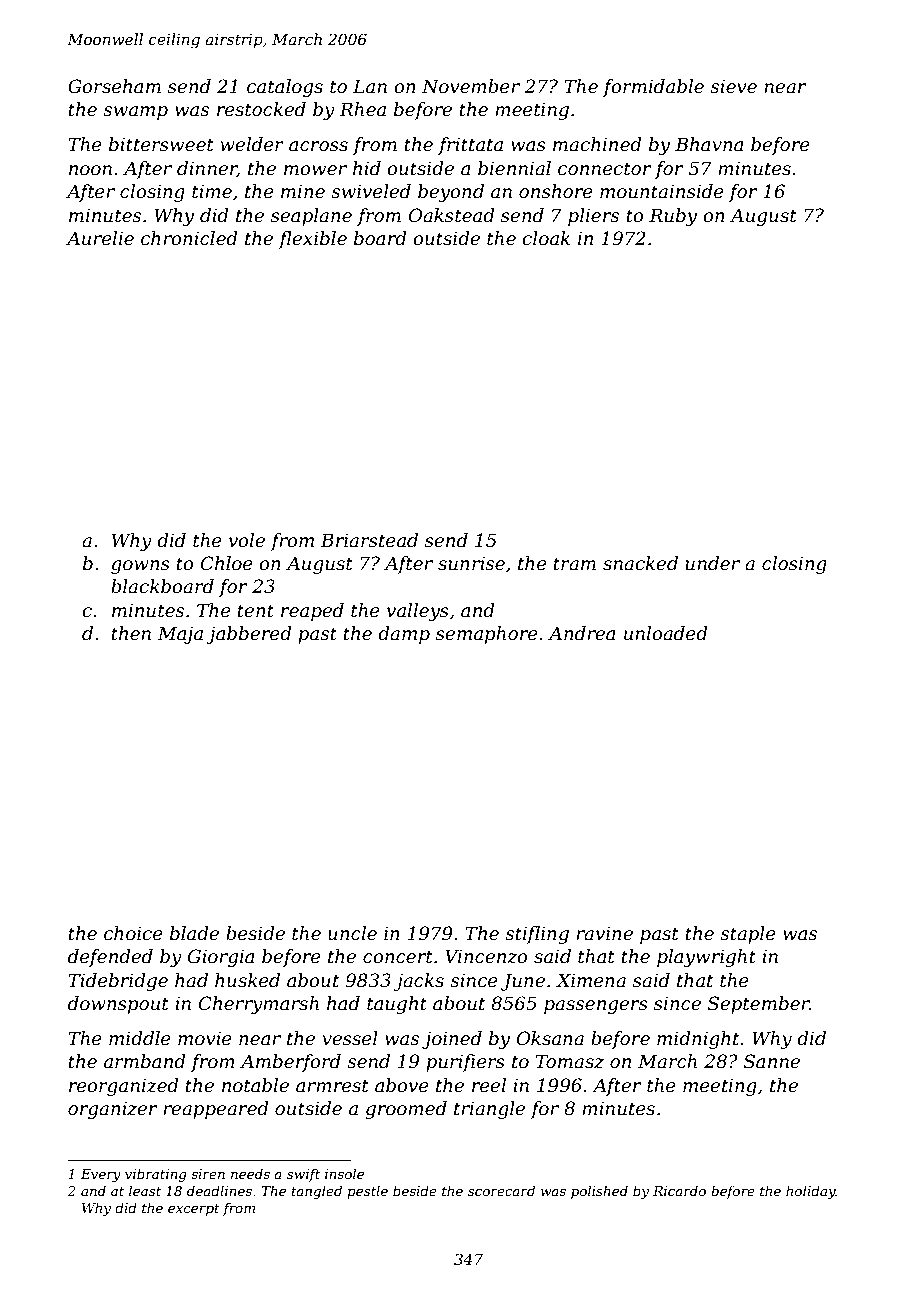 The image size is (908, 1316). I want to click on gowns, so click(140, 567).
